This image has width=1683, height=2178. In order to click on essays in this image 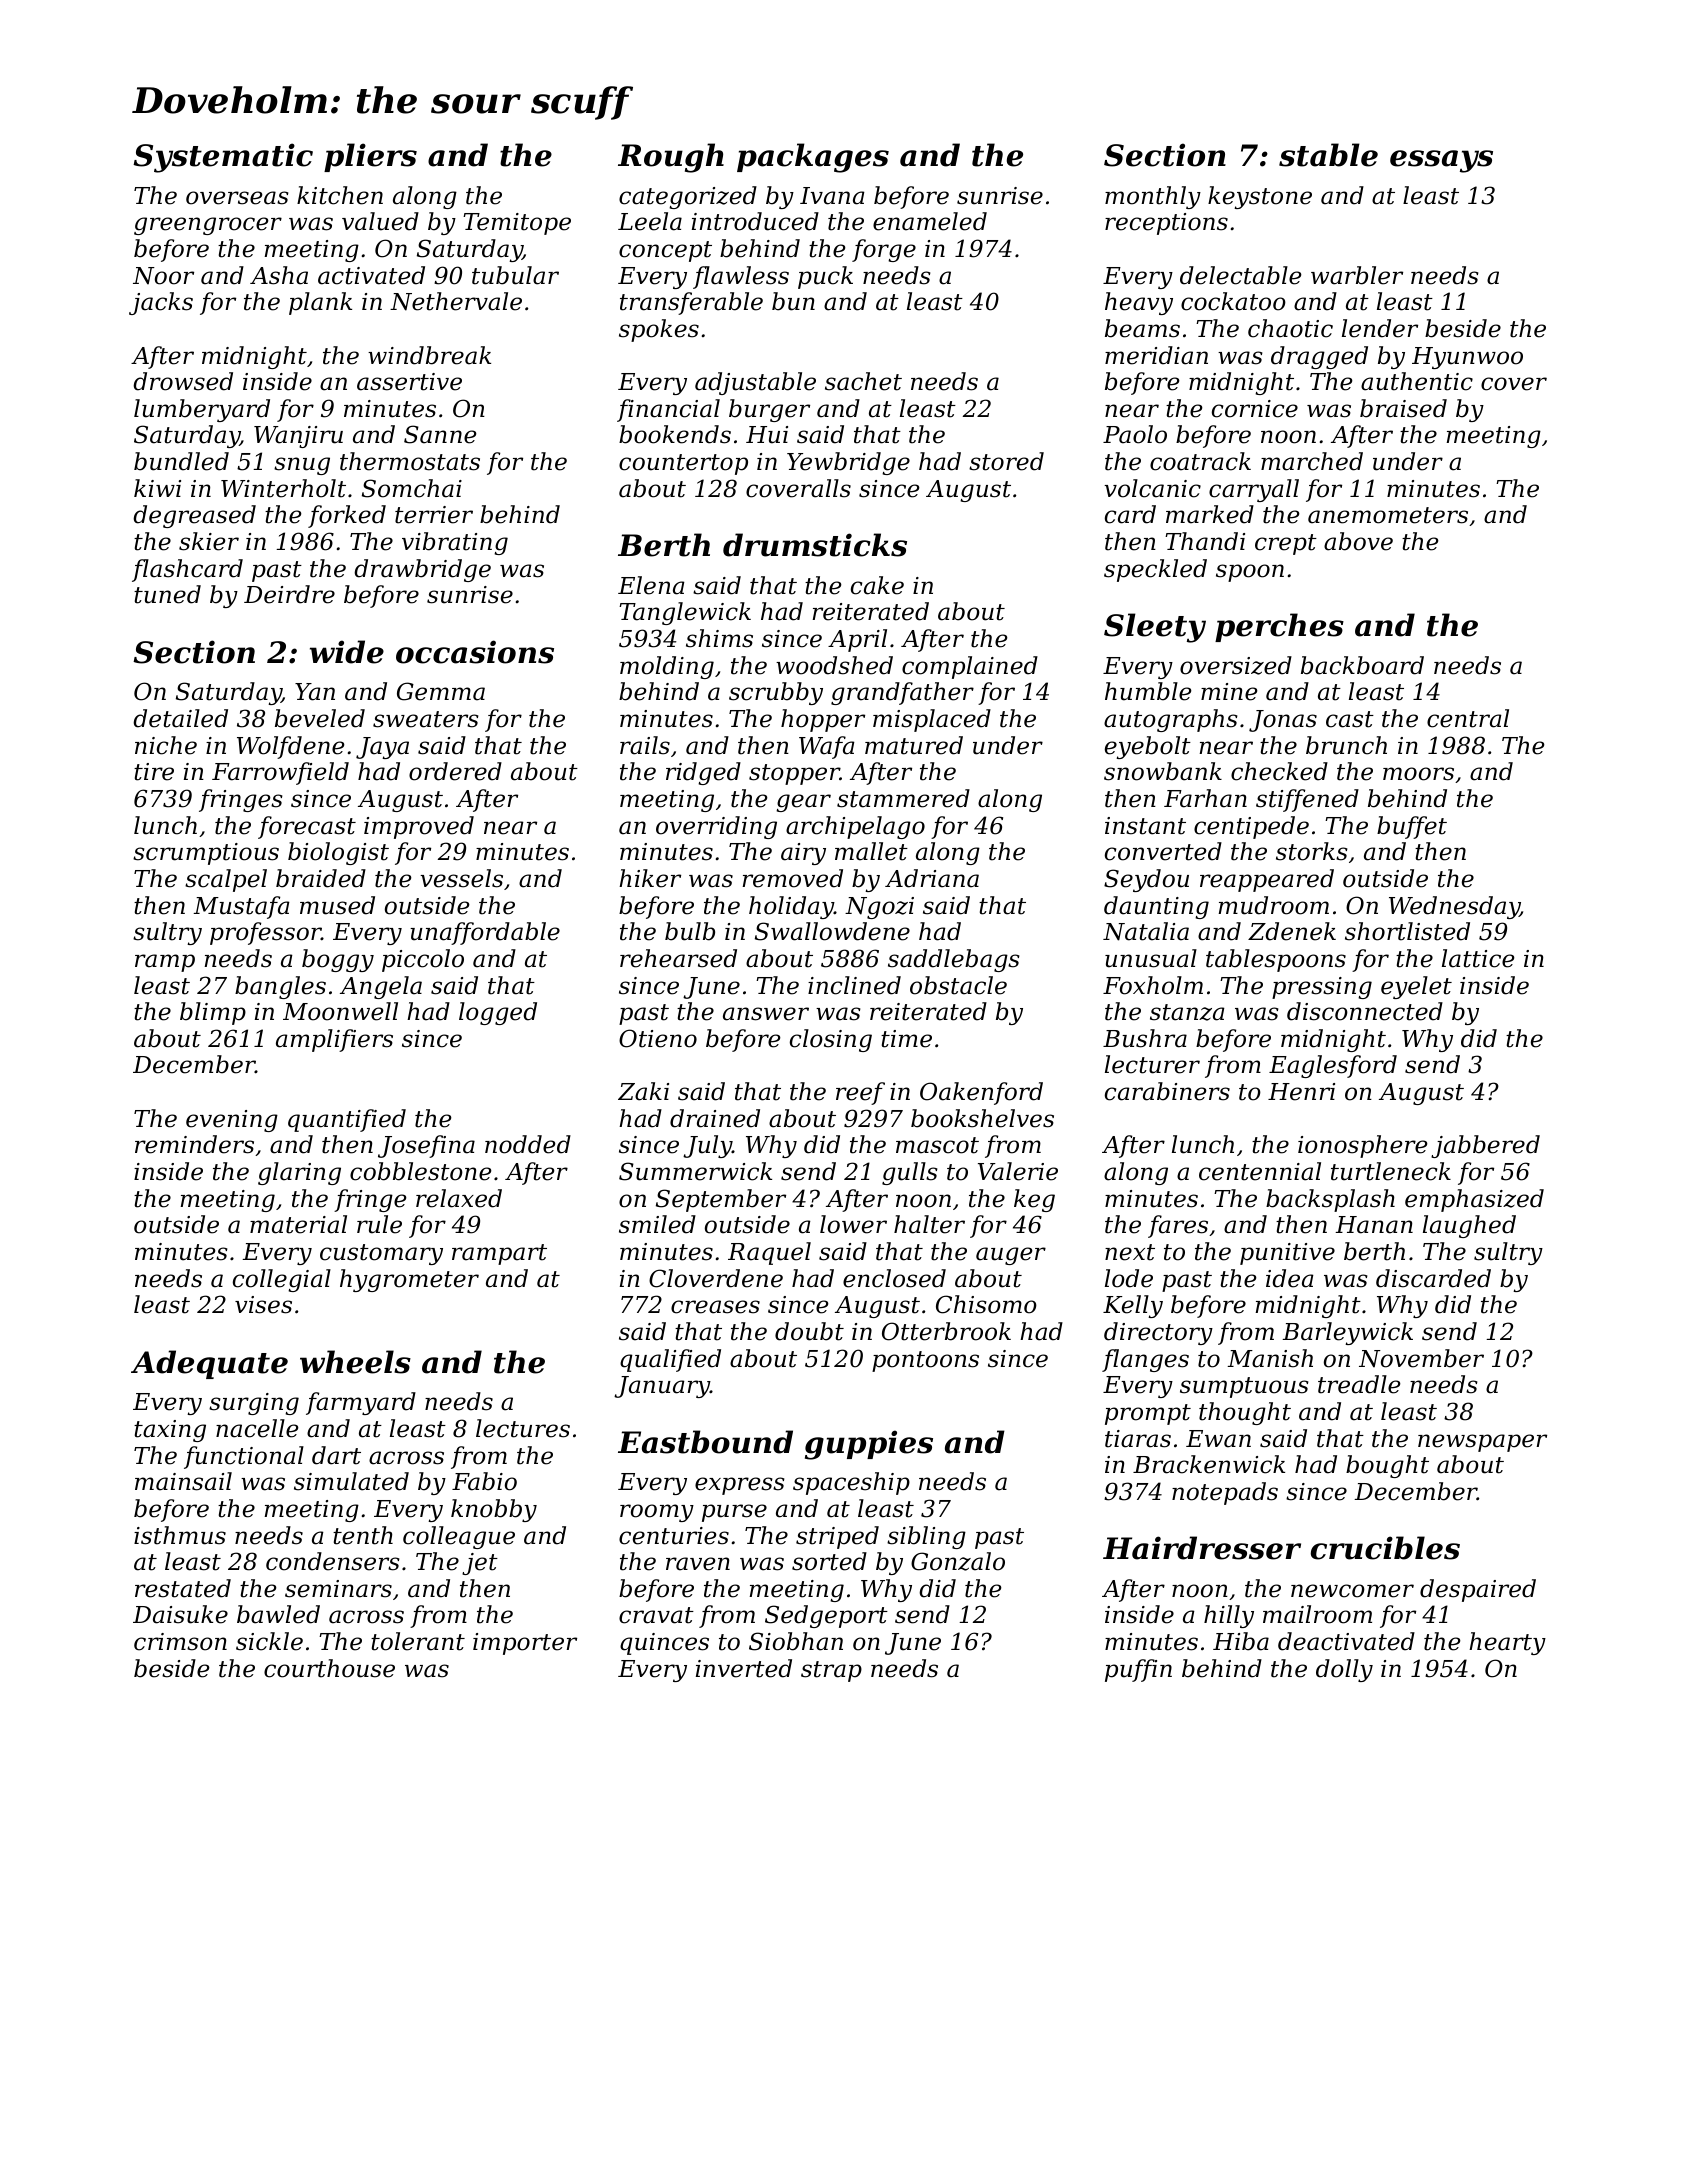, I will do `click(1441, 161)`.
